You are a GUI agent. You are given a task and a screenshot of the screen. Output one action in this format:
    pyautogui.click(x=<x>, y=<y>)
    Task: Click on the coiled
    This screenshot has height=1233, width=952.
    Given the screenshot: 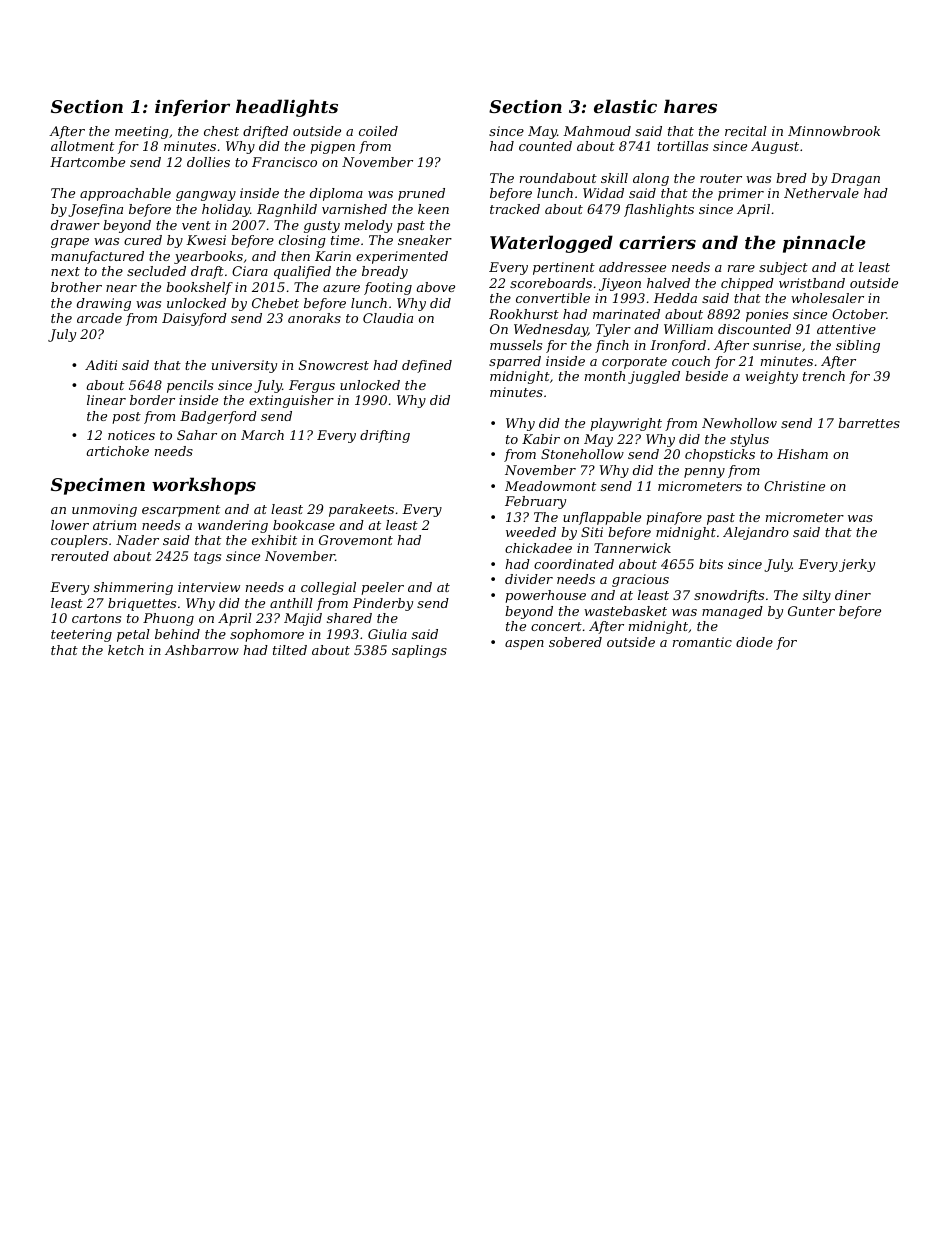 What is the action you would take?
    pyautogui.click(x=378, y=131)
